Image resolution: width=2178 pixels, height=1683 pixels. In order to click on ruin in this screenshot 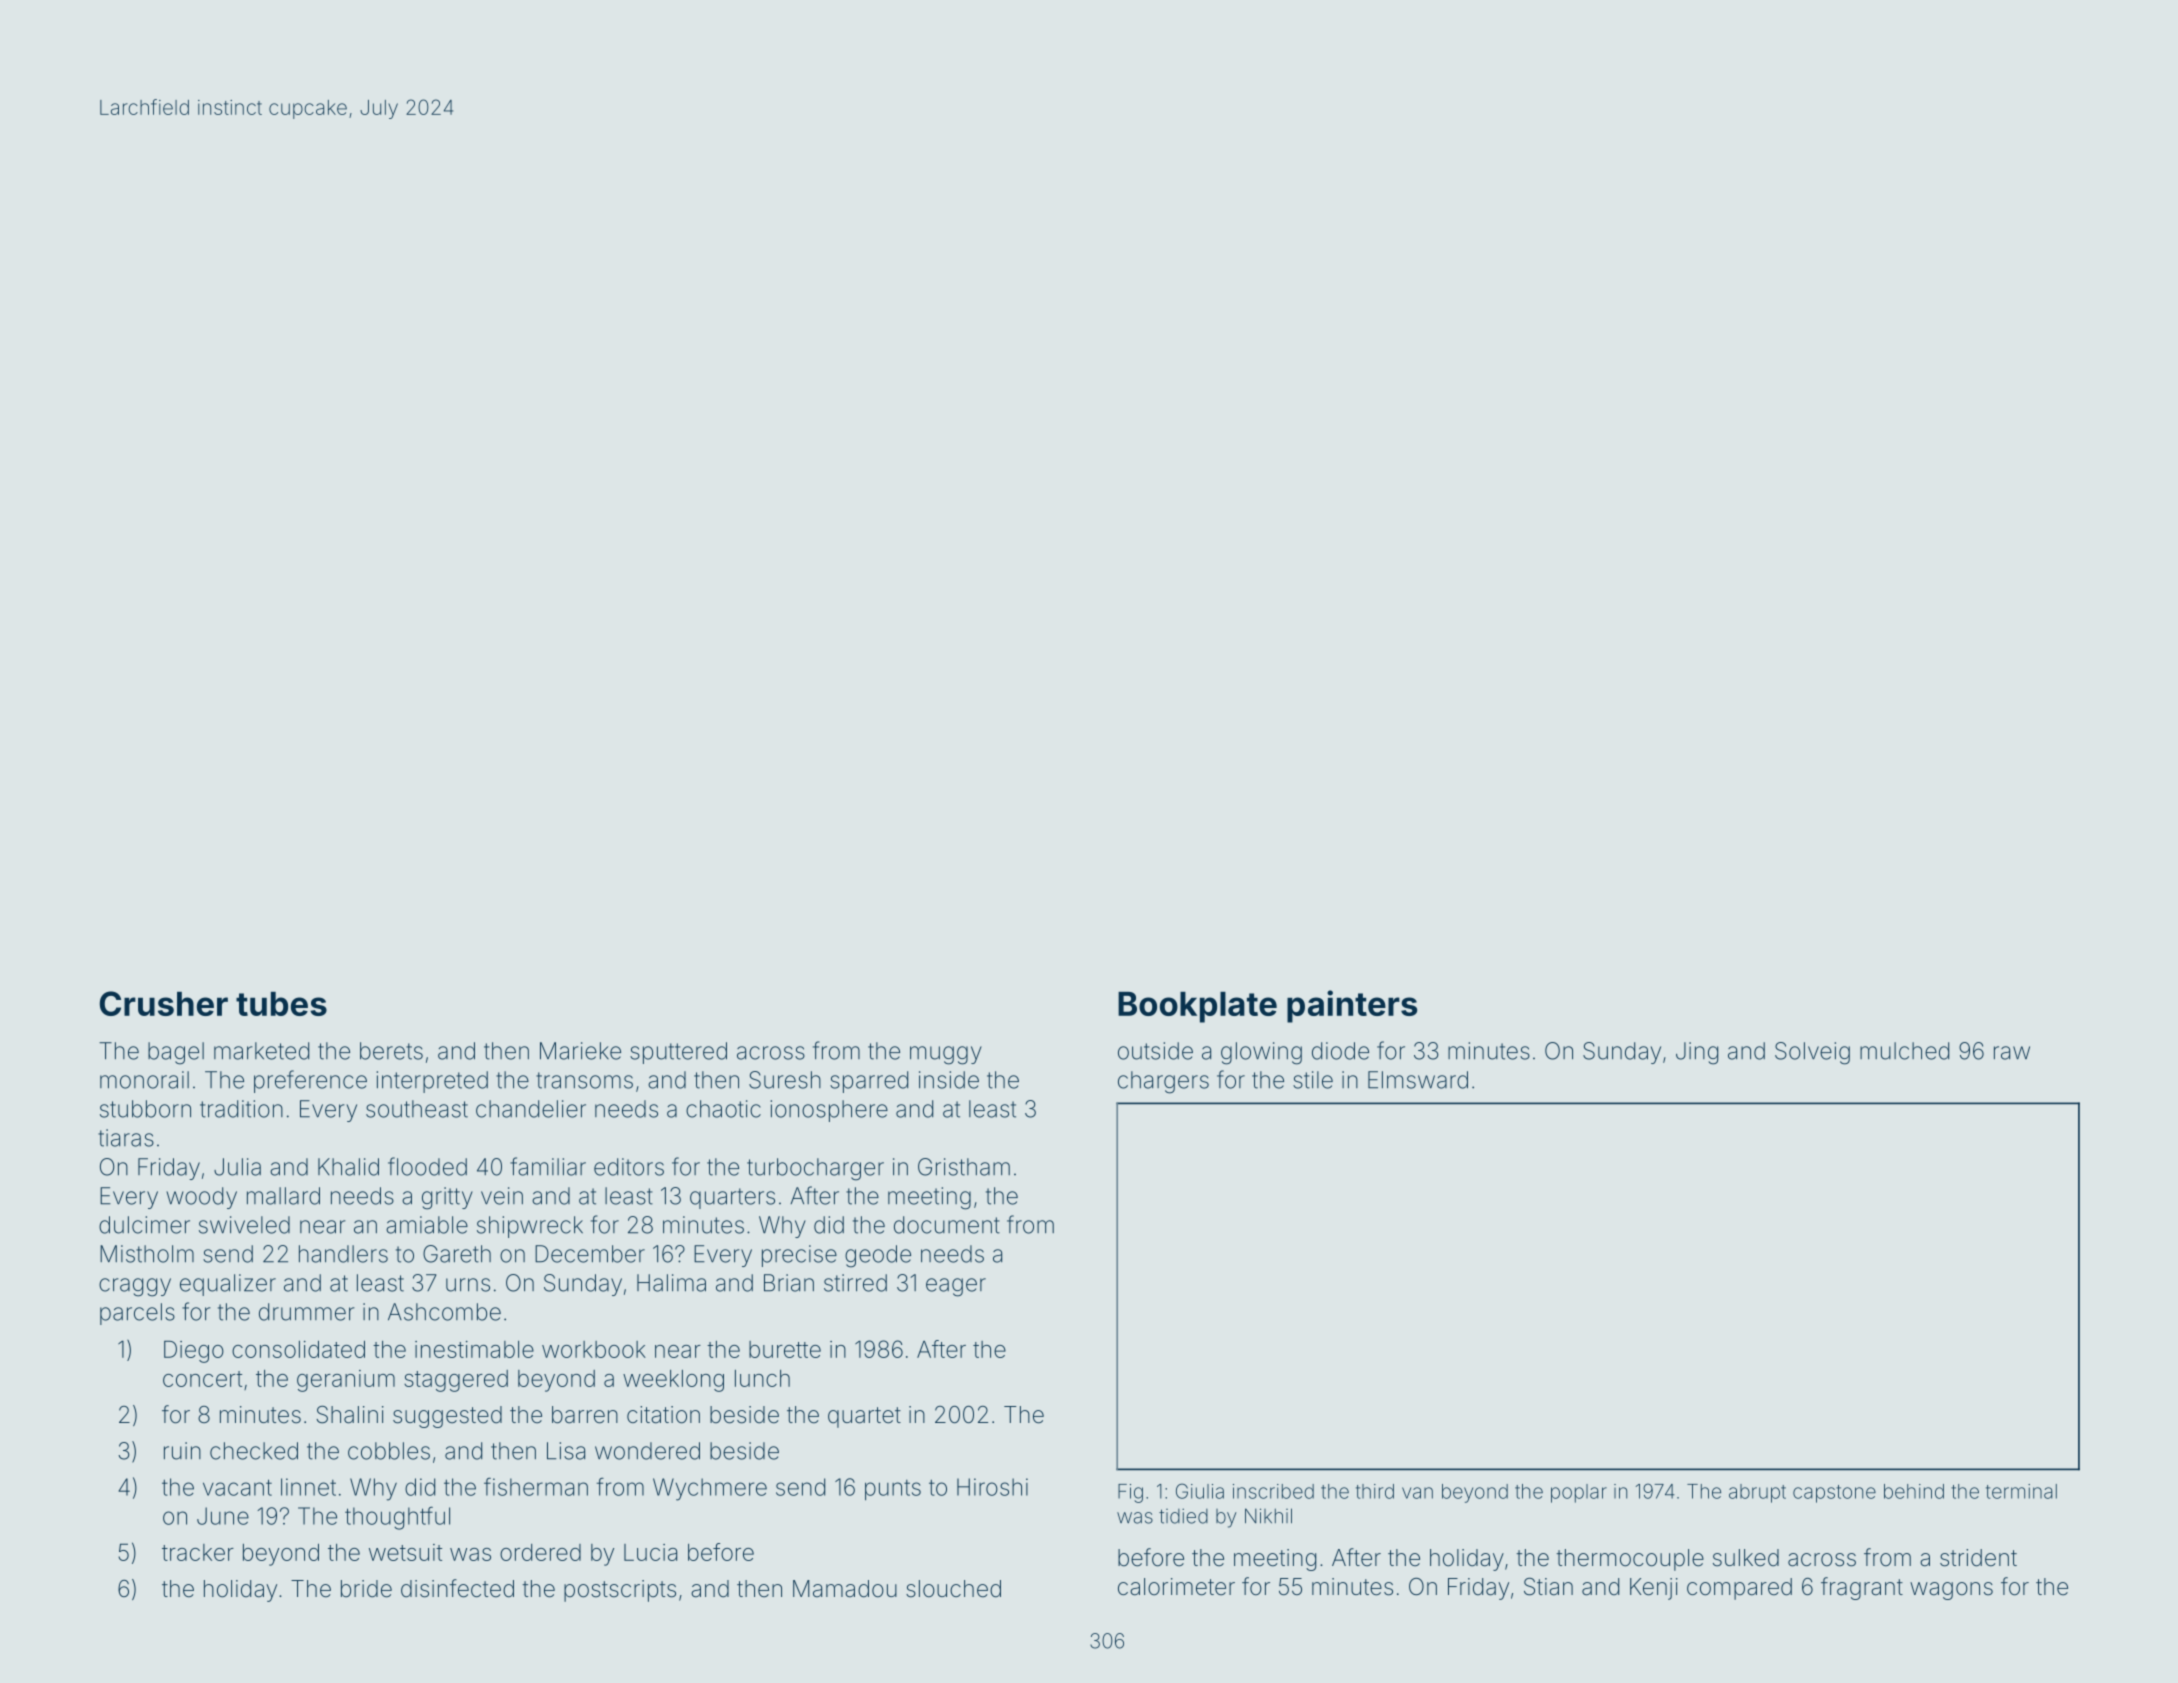, I will do `click(182, 1451)`.
